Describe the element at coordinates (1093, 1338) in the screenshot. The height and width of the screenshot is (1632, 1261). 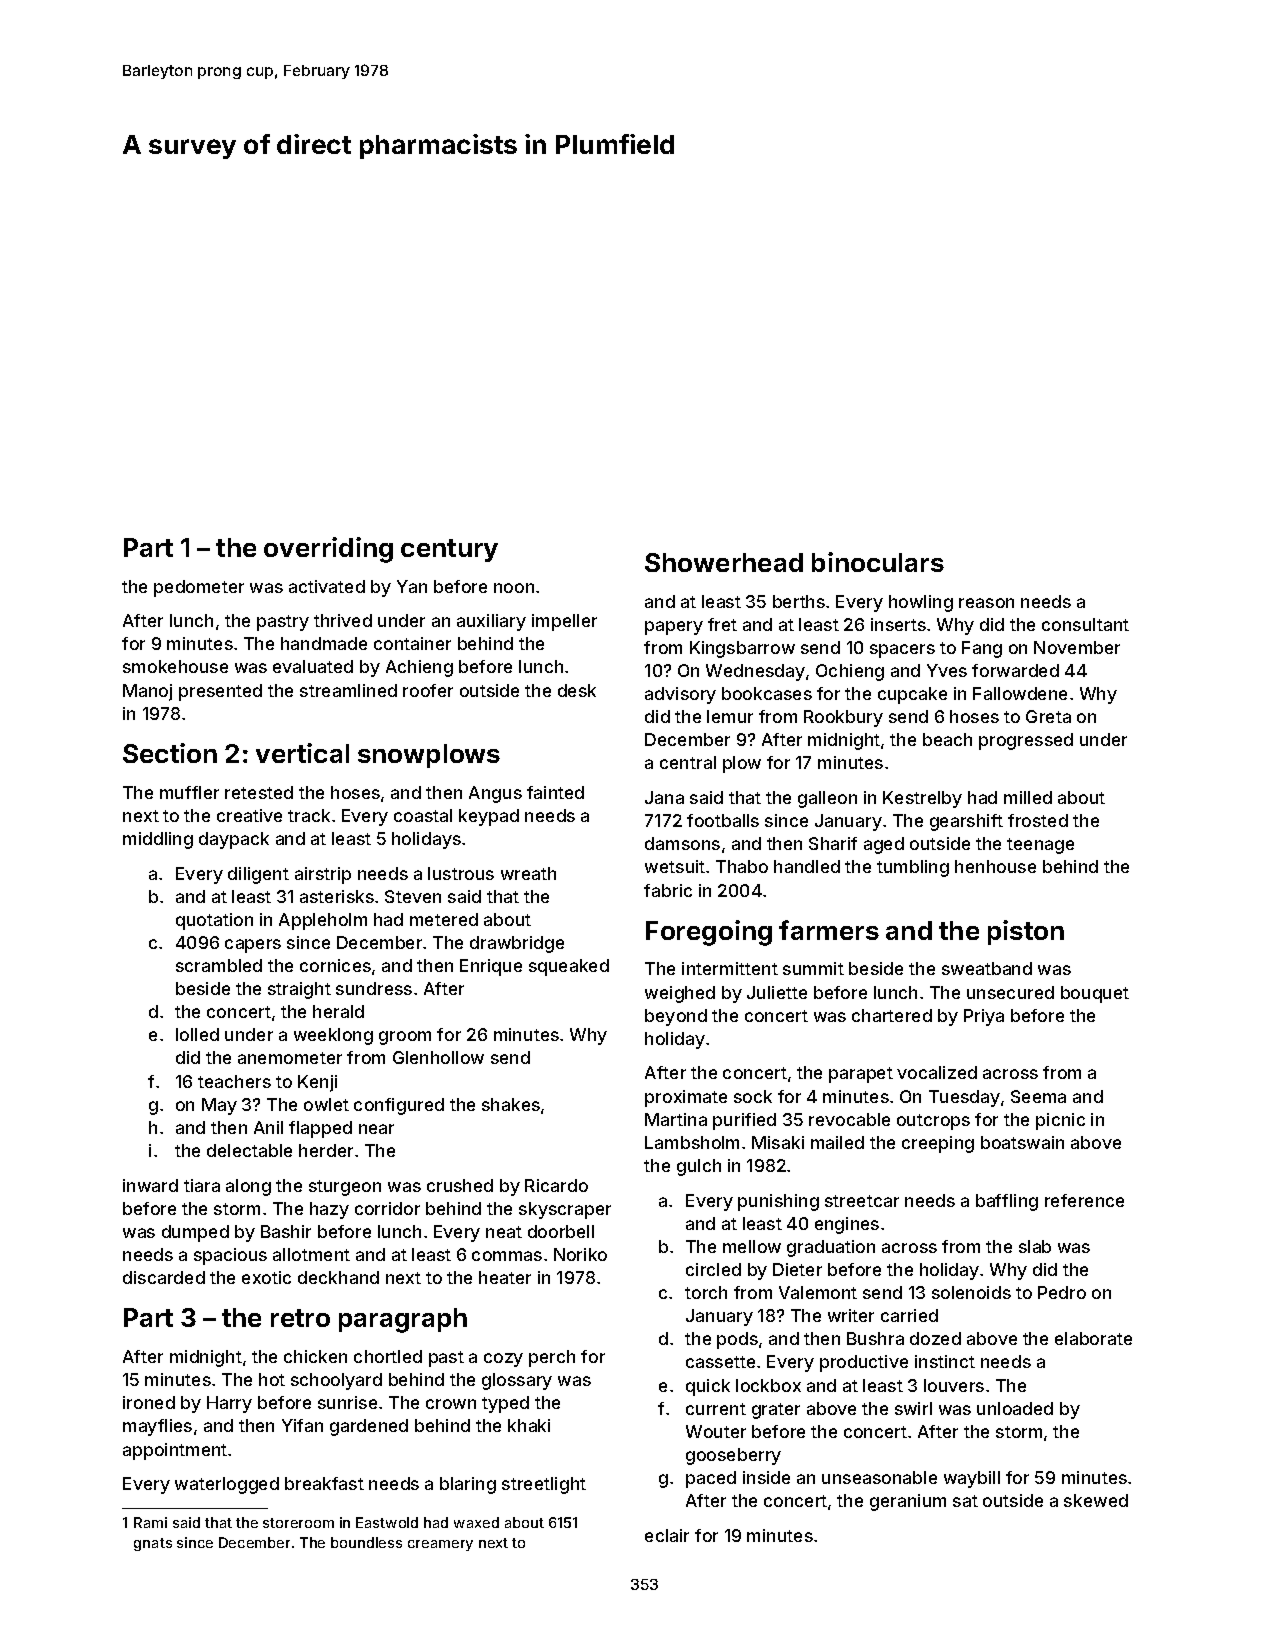
I see `elaborate` at that location.
